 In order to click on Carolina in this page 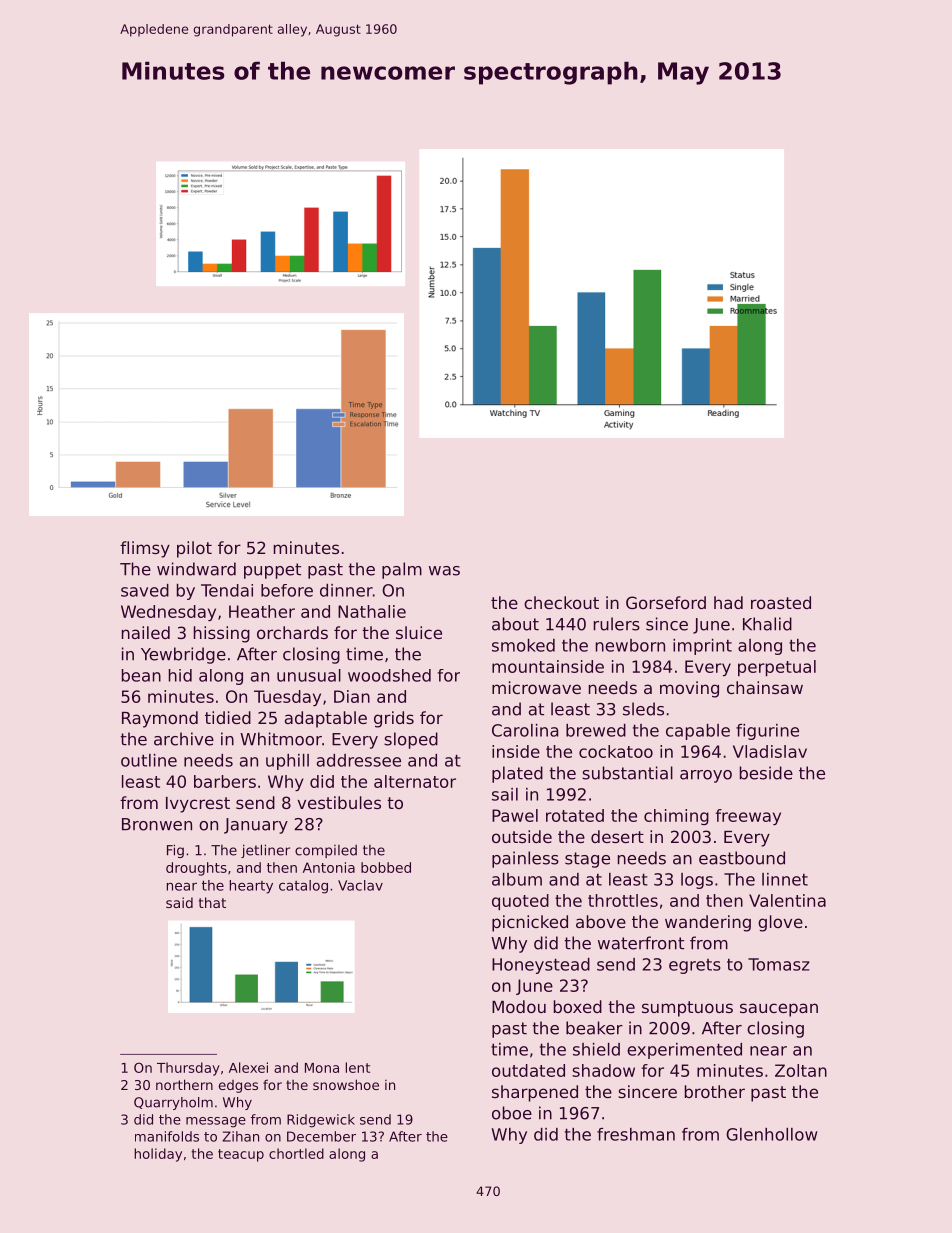, I will do `click(525, 730)`.
